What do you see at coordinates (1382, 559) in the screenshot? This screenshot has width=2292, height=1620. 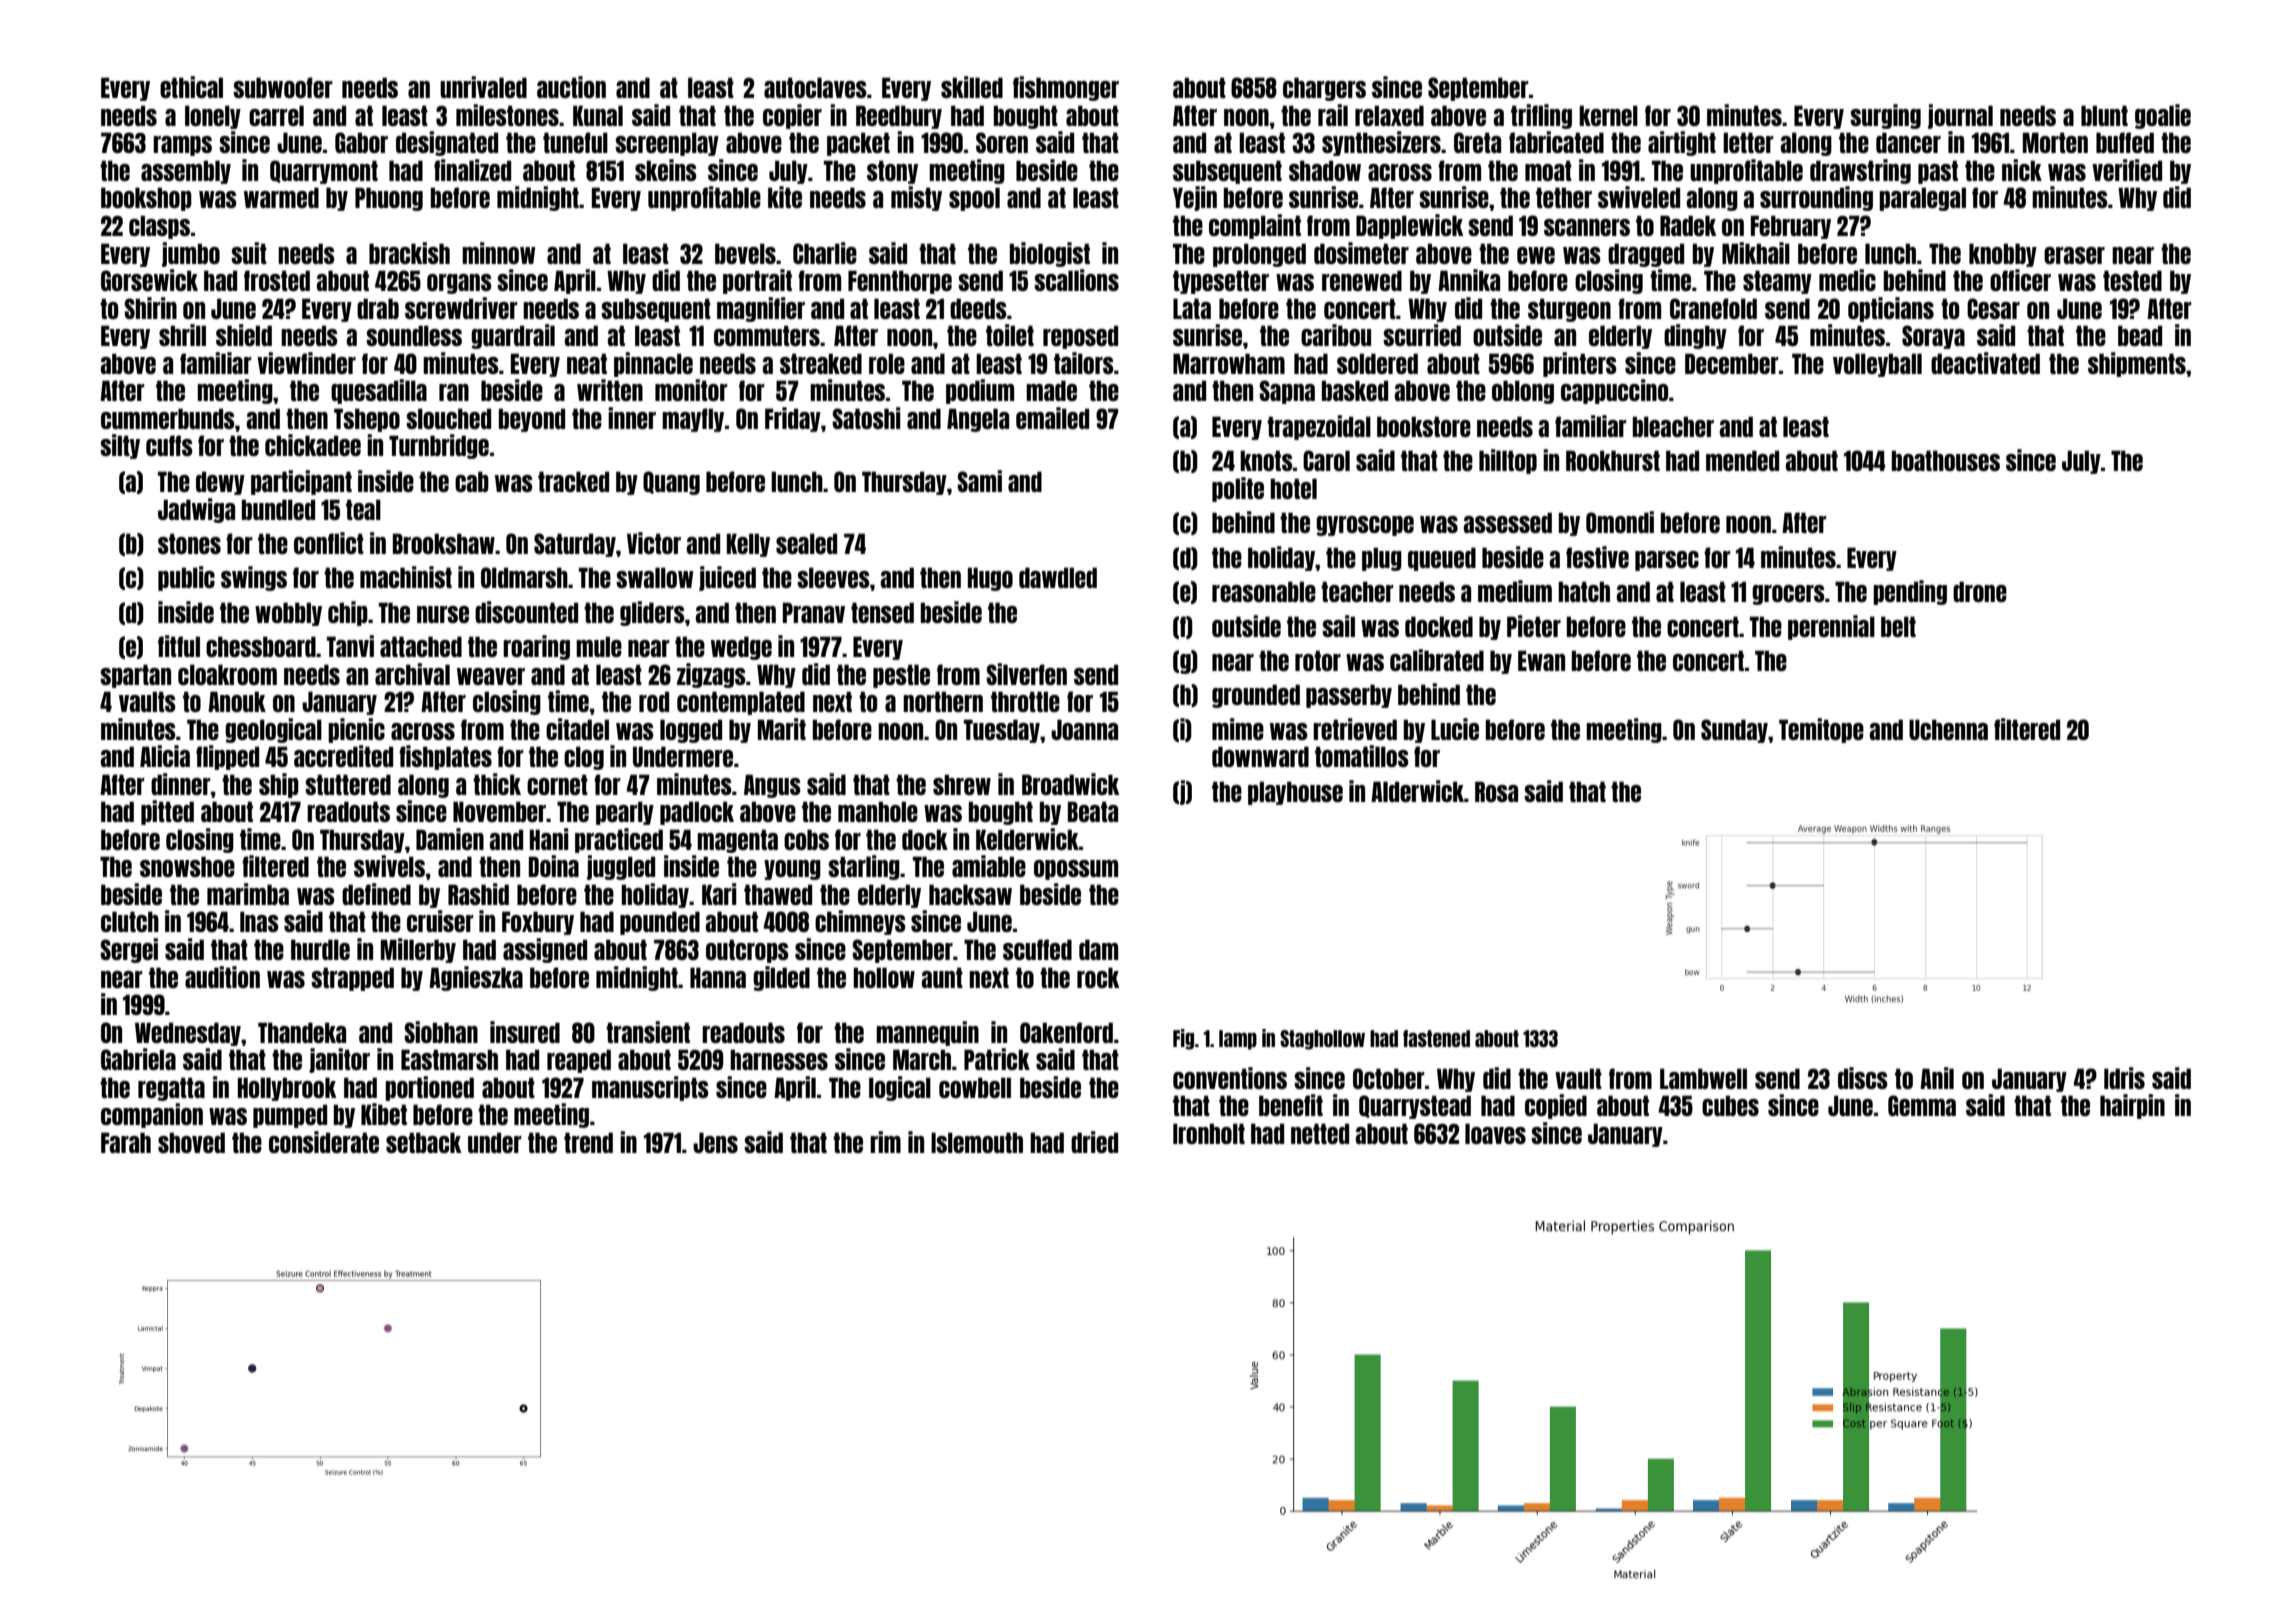 I see `plug` at bounding box center [1382, 559].
